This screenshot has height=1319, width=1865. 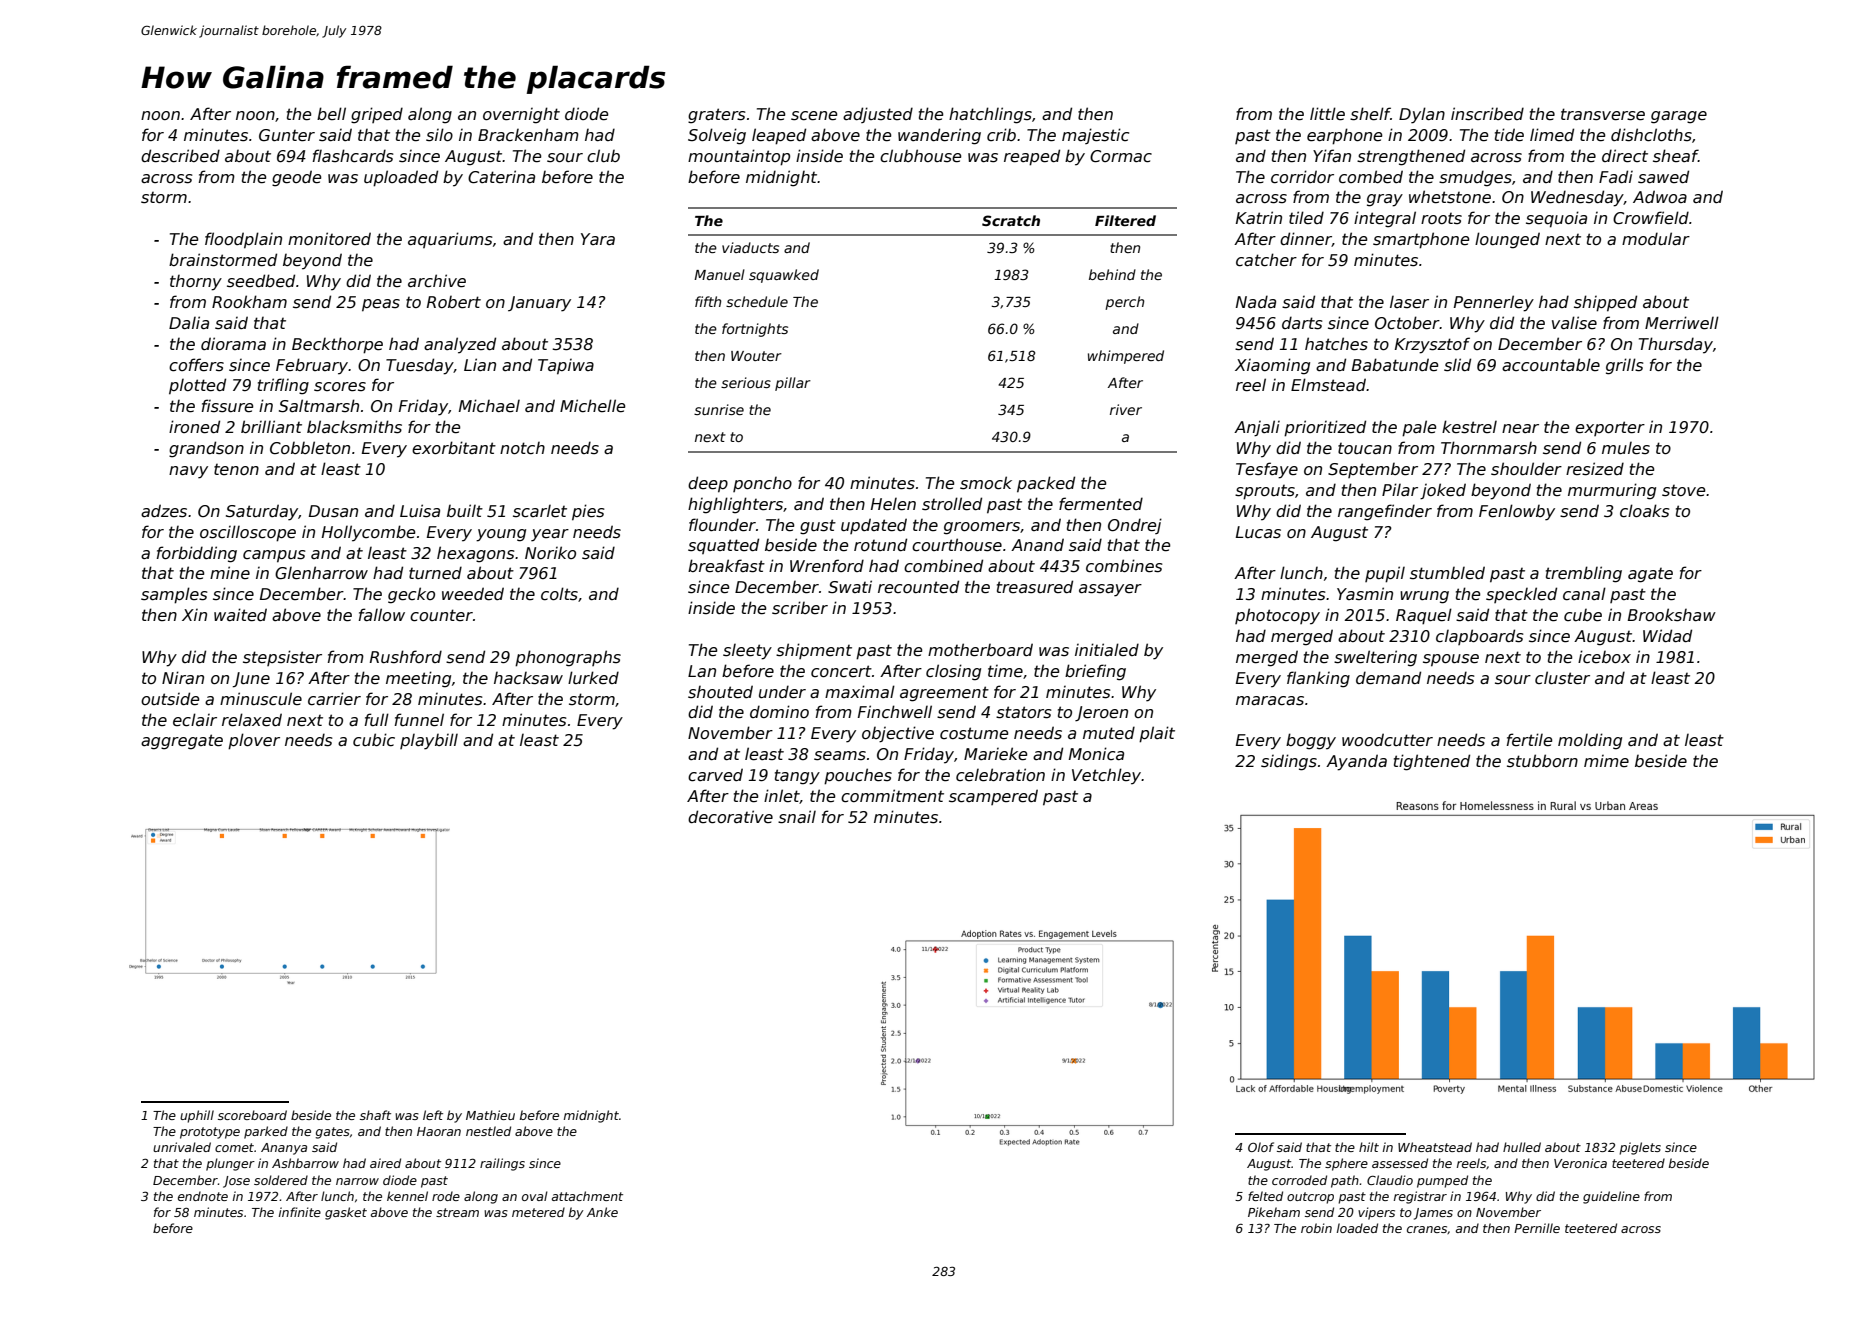 What do you see at coordinates (1356, 762) in the screenshot?
I see `Ayanda` at bounding box center [1356, 762].
